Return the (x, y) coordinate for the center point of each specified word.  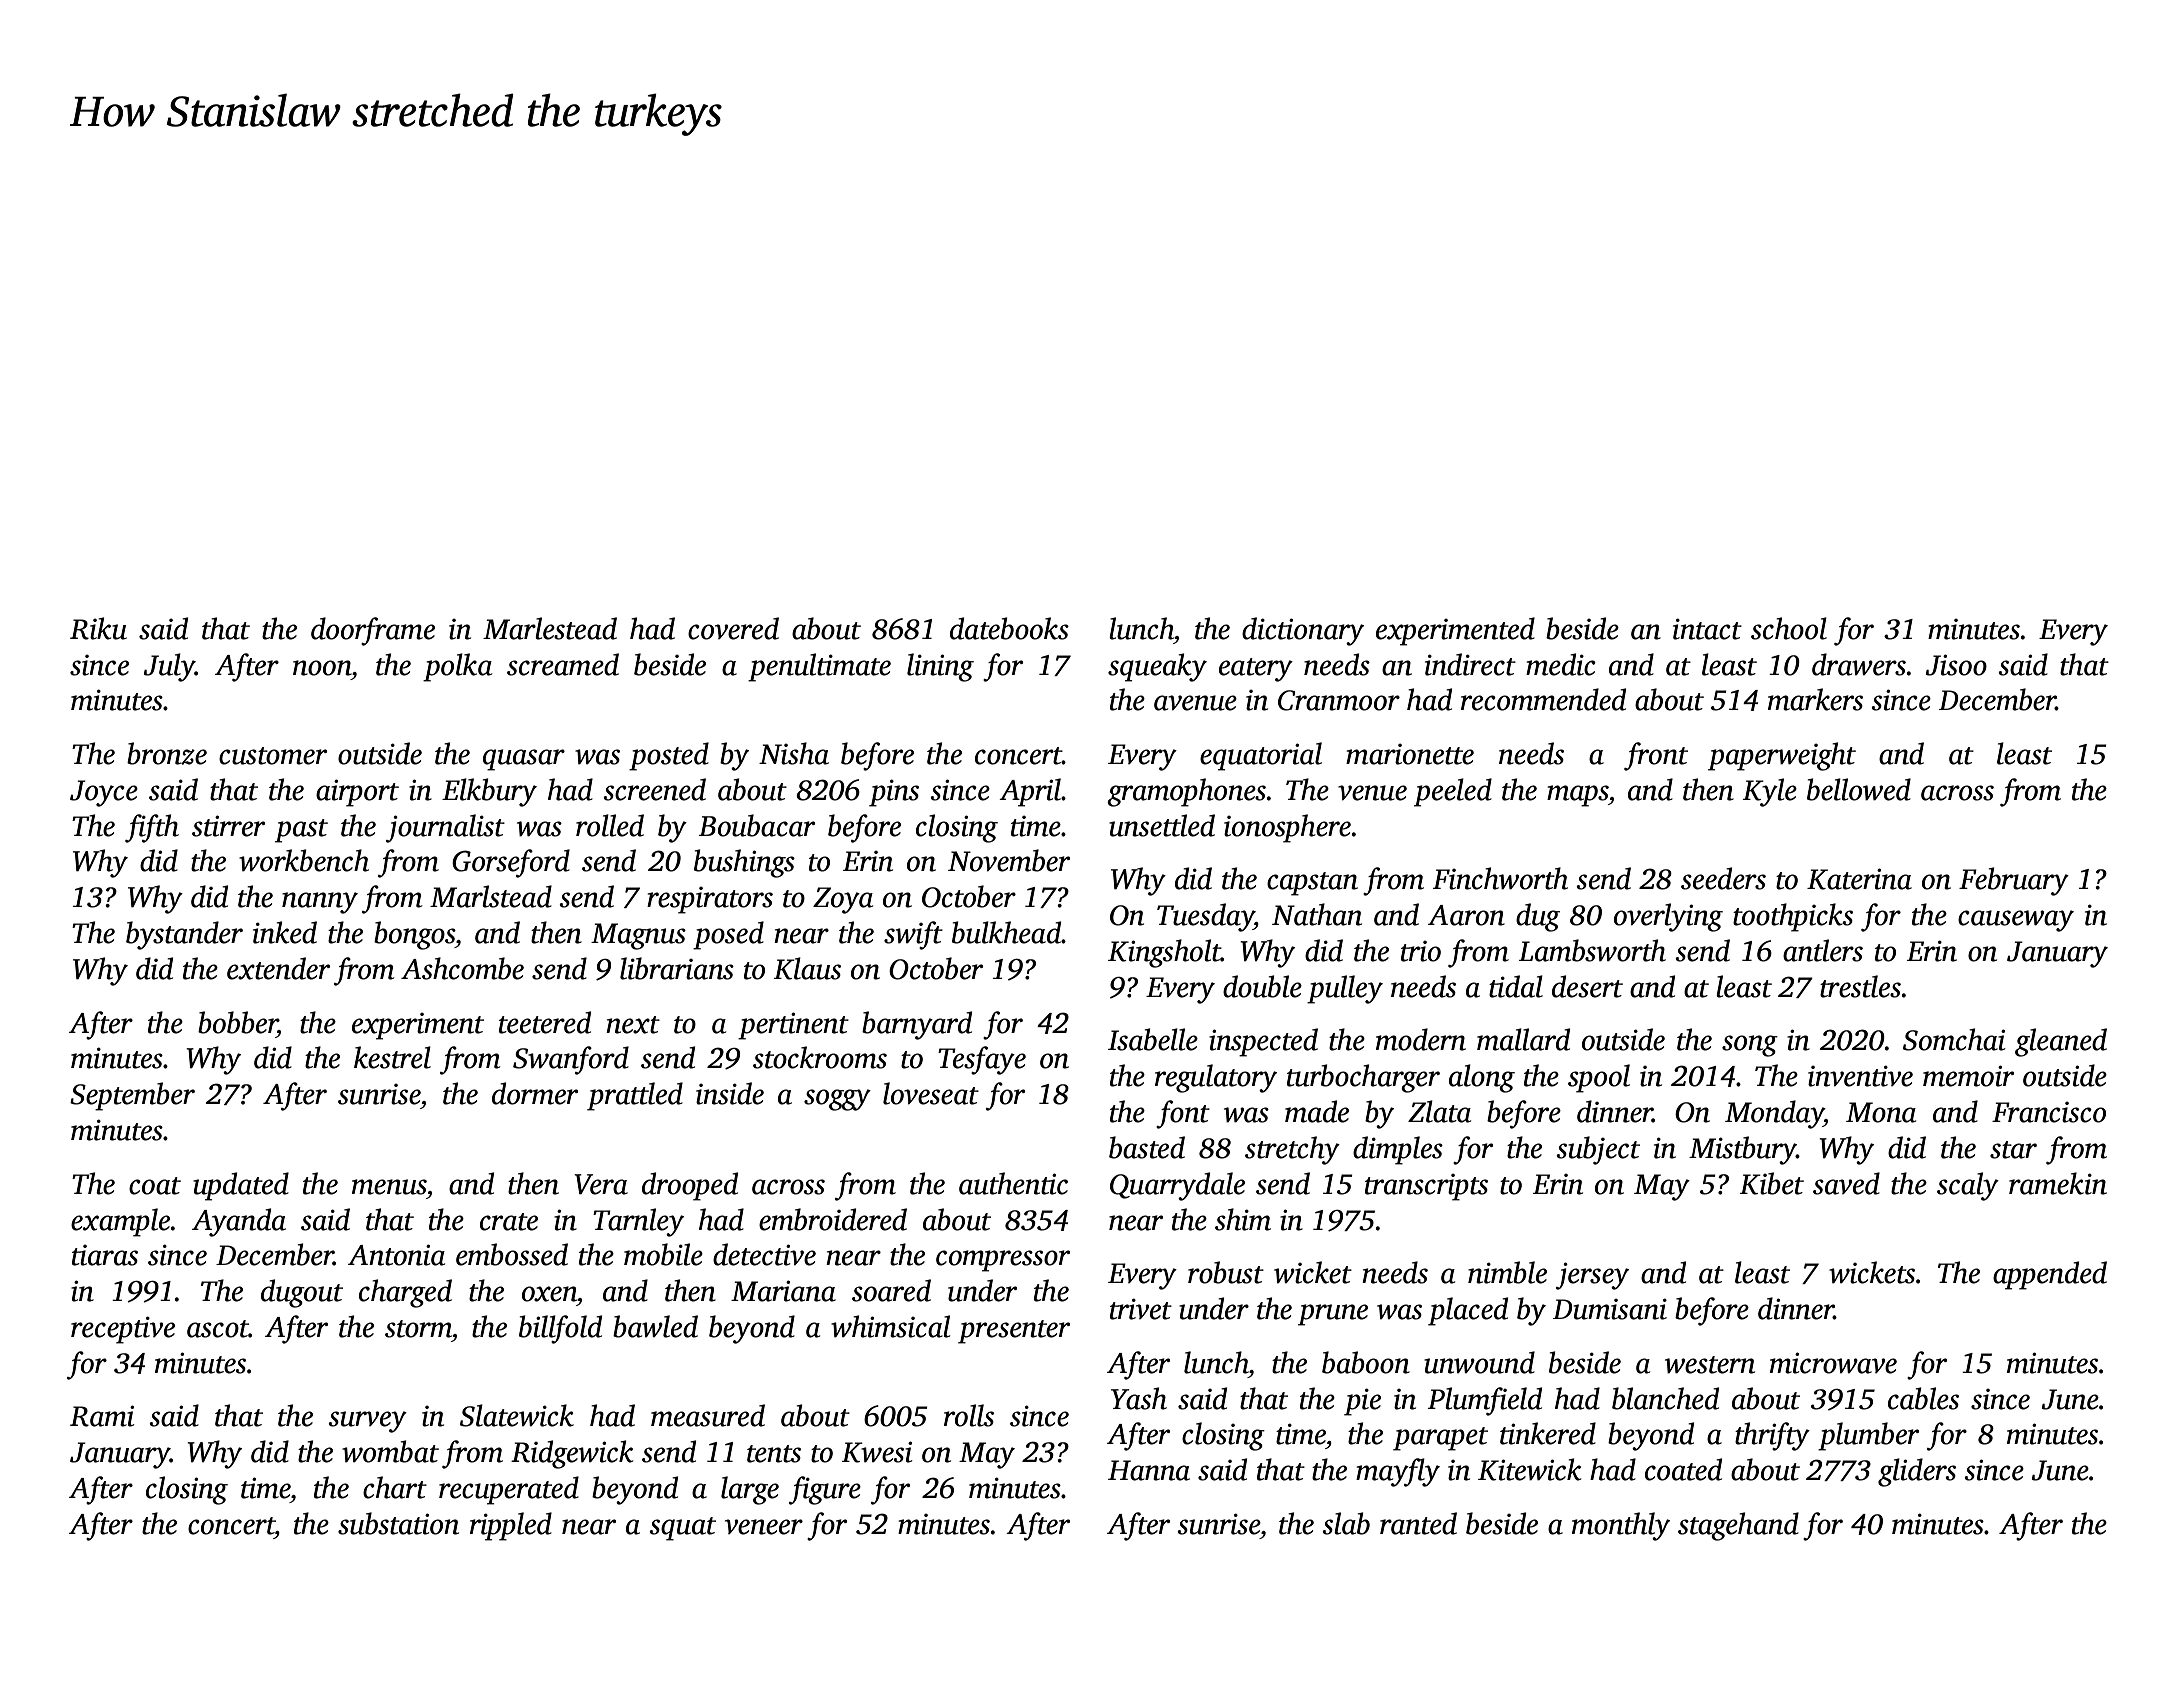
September (132, 1096)
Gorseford (511, 863)
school (1789, 628)
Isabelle (1153, 1039)
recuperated (509, 1490)
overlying (1668, 917)
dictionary (1303, 631)
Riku (98, 628)
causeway (2016, 921)
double (1262, 986)
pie (1362, 1402)
